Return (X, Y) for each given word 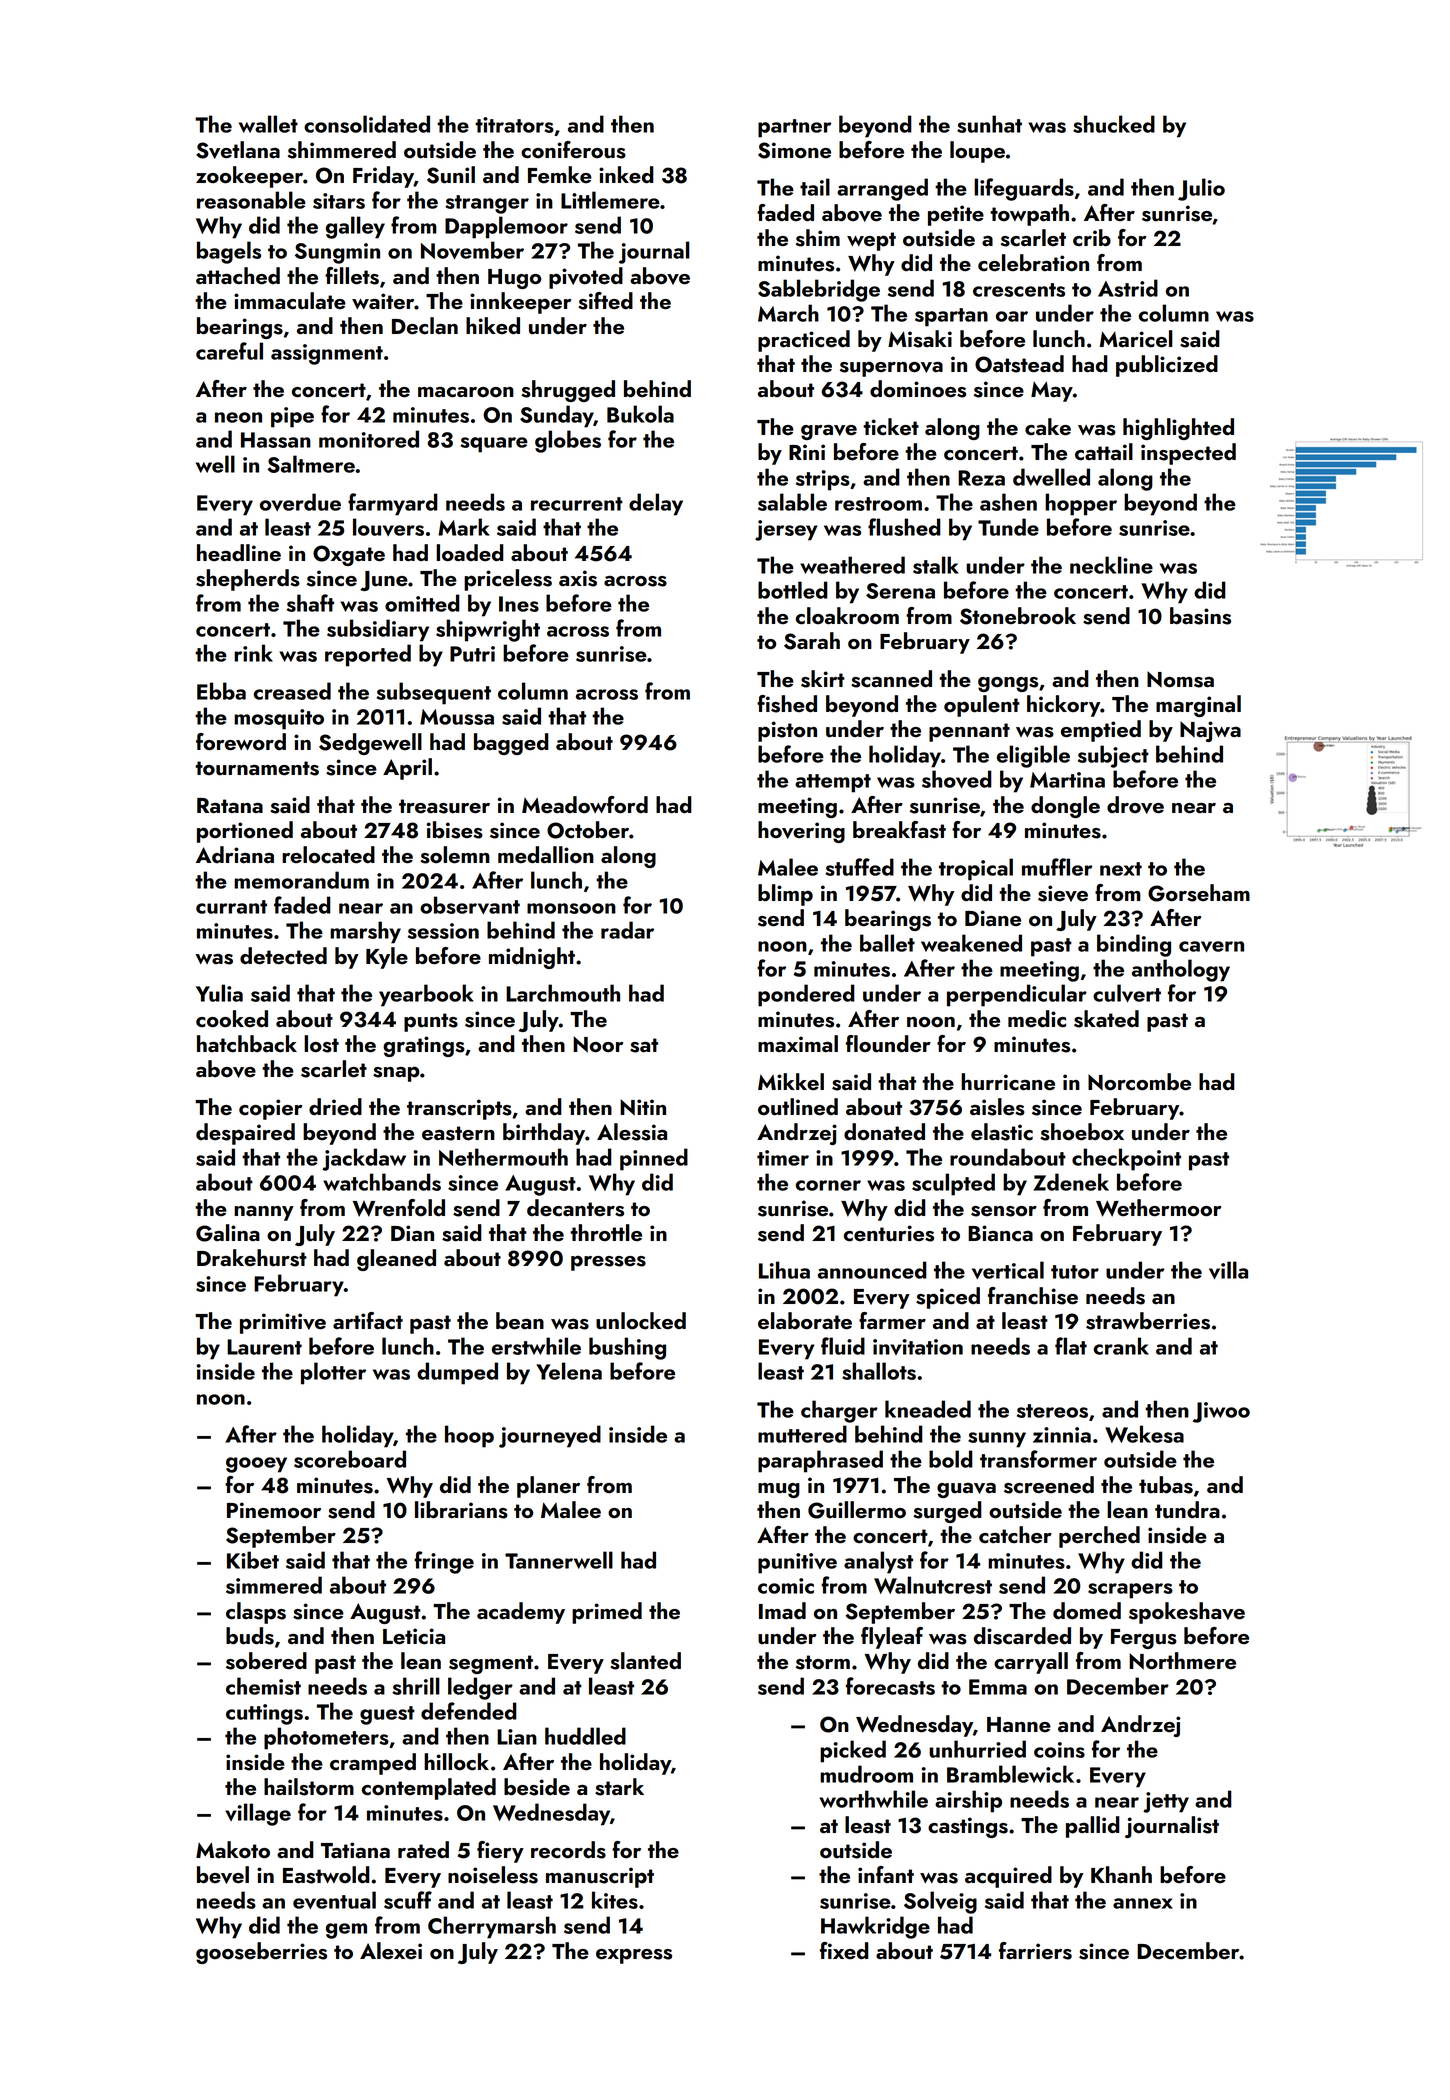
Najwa (1210, 731)
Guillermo (857, 1510)
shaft (310, 603)
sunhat (989, 124)
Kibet (253, 1560)
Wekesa (1144, 1434)
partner (795, 128)
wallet (268, 124)
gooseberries (261, 1953)
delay (656, 504)
